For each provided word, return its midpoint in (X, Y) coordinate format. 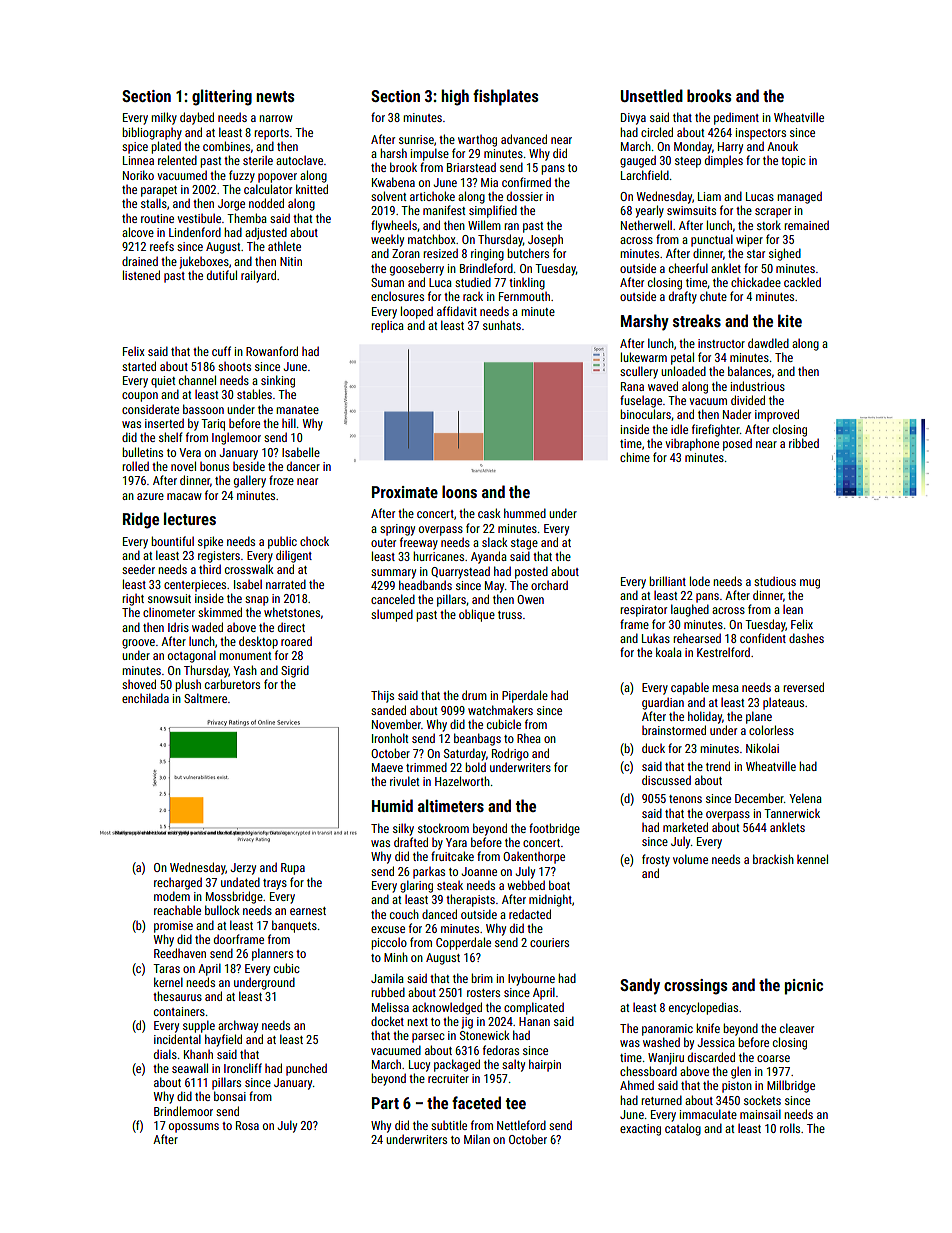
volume (690, 859)
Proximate (405, 492)
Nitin (291, 261)
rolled (135, 466)
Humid (392, 805)
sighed (785, 254)
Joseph (545, 241)
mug (810, 584)
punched (306, 1069)
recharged (178, 883)
